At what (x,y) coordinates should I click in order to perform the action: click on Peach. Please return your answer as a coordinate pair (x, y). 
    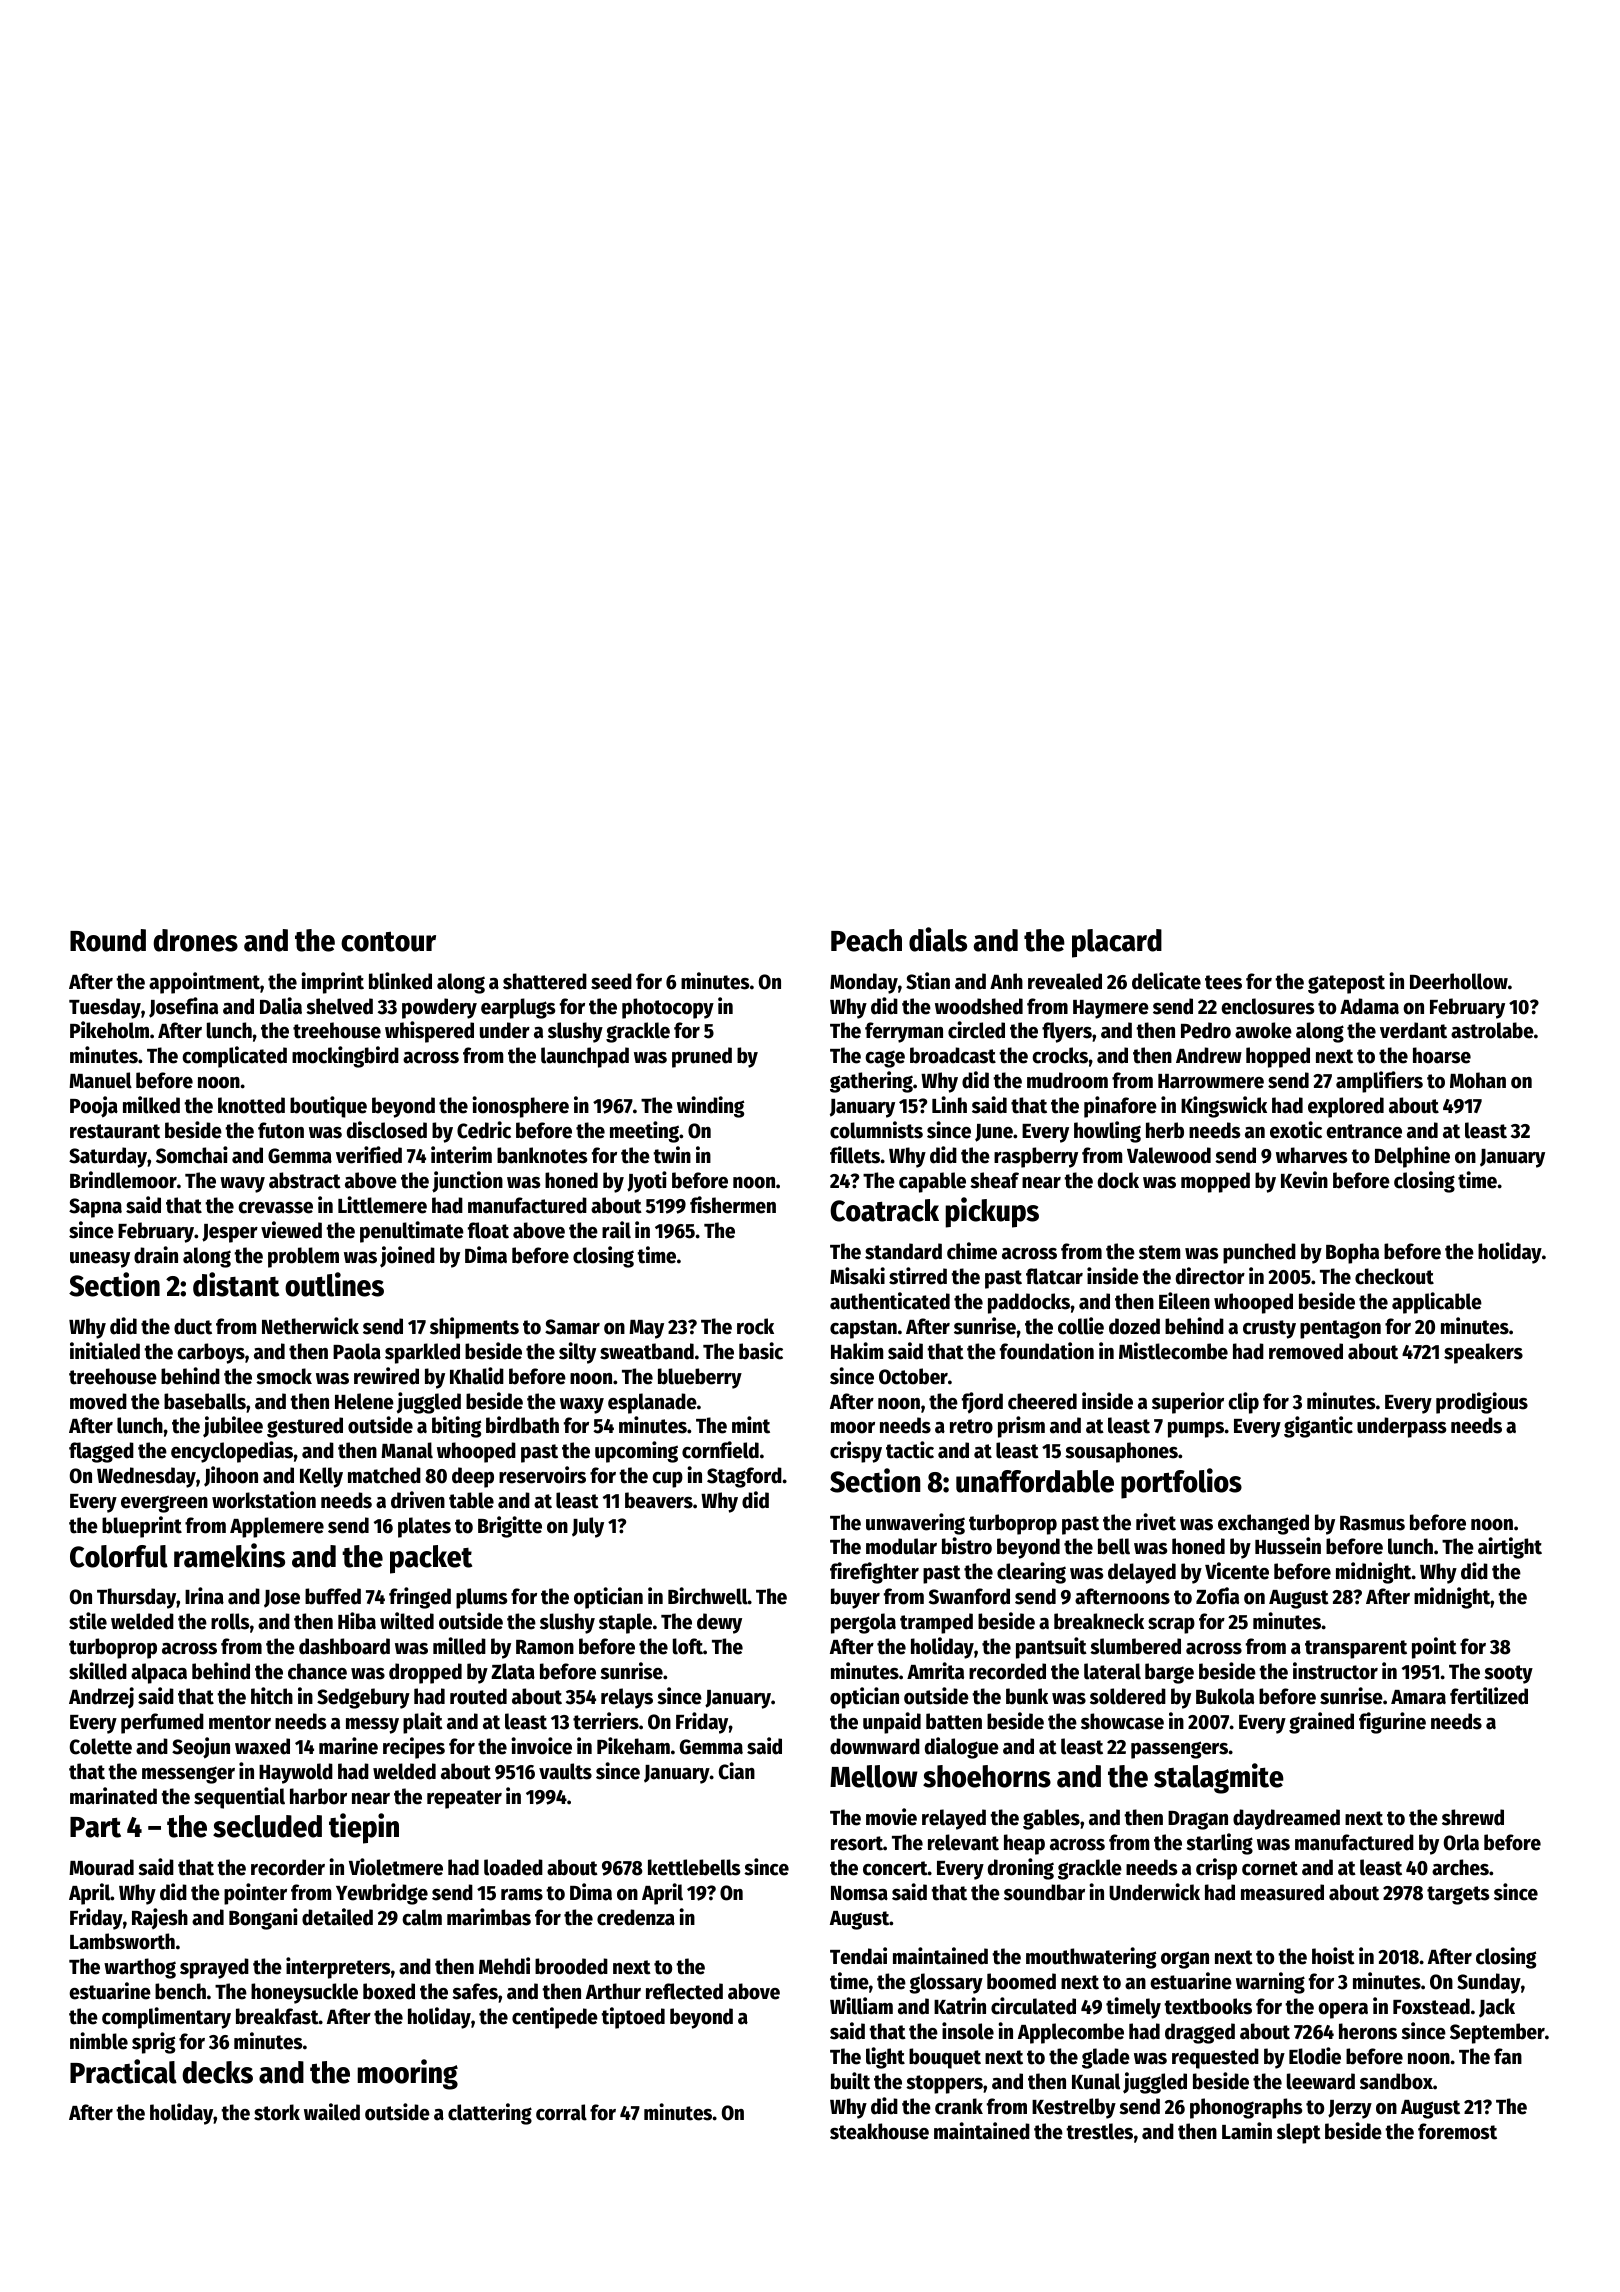
    Looking at the image, I should click on (866, 940).
